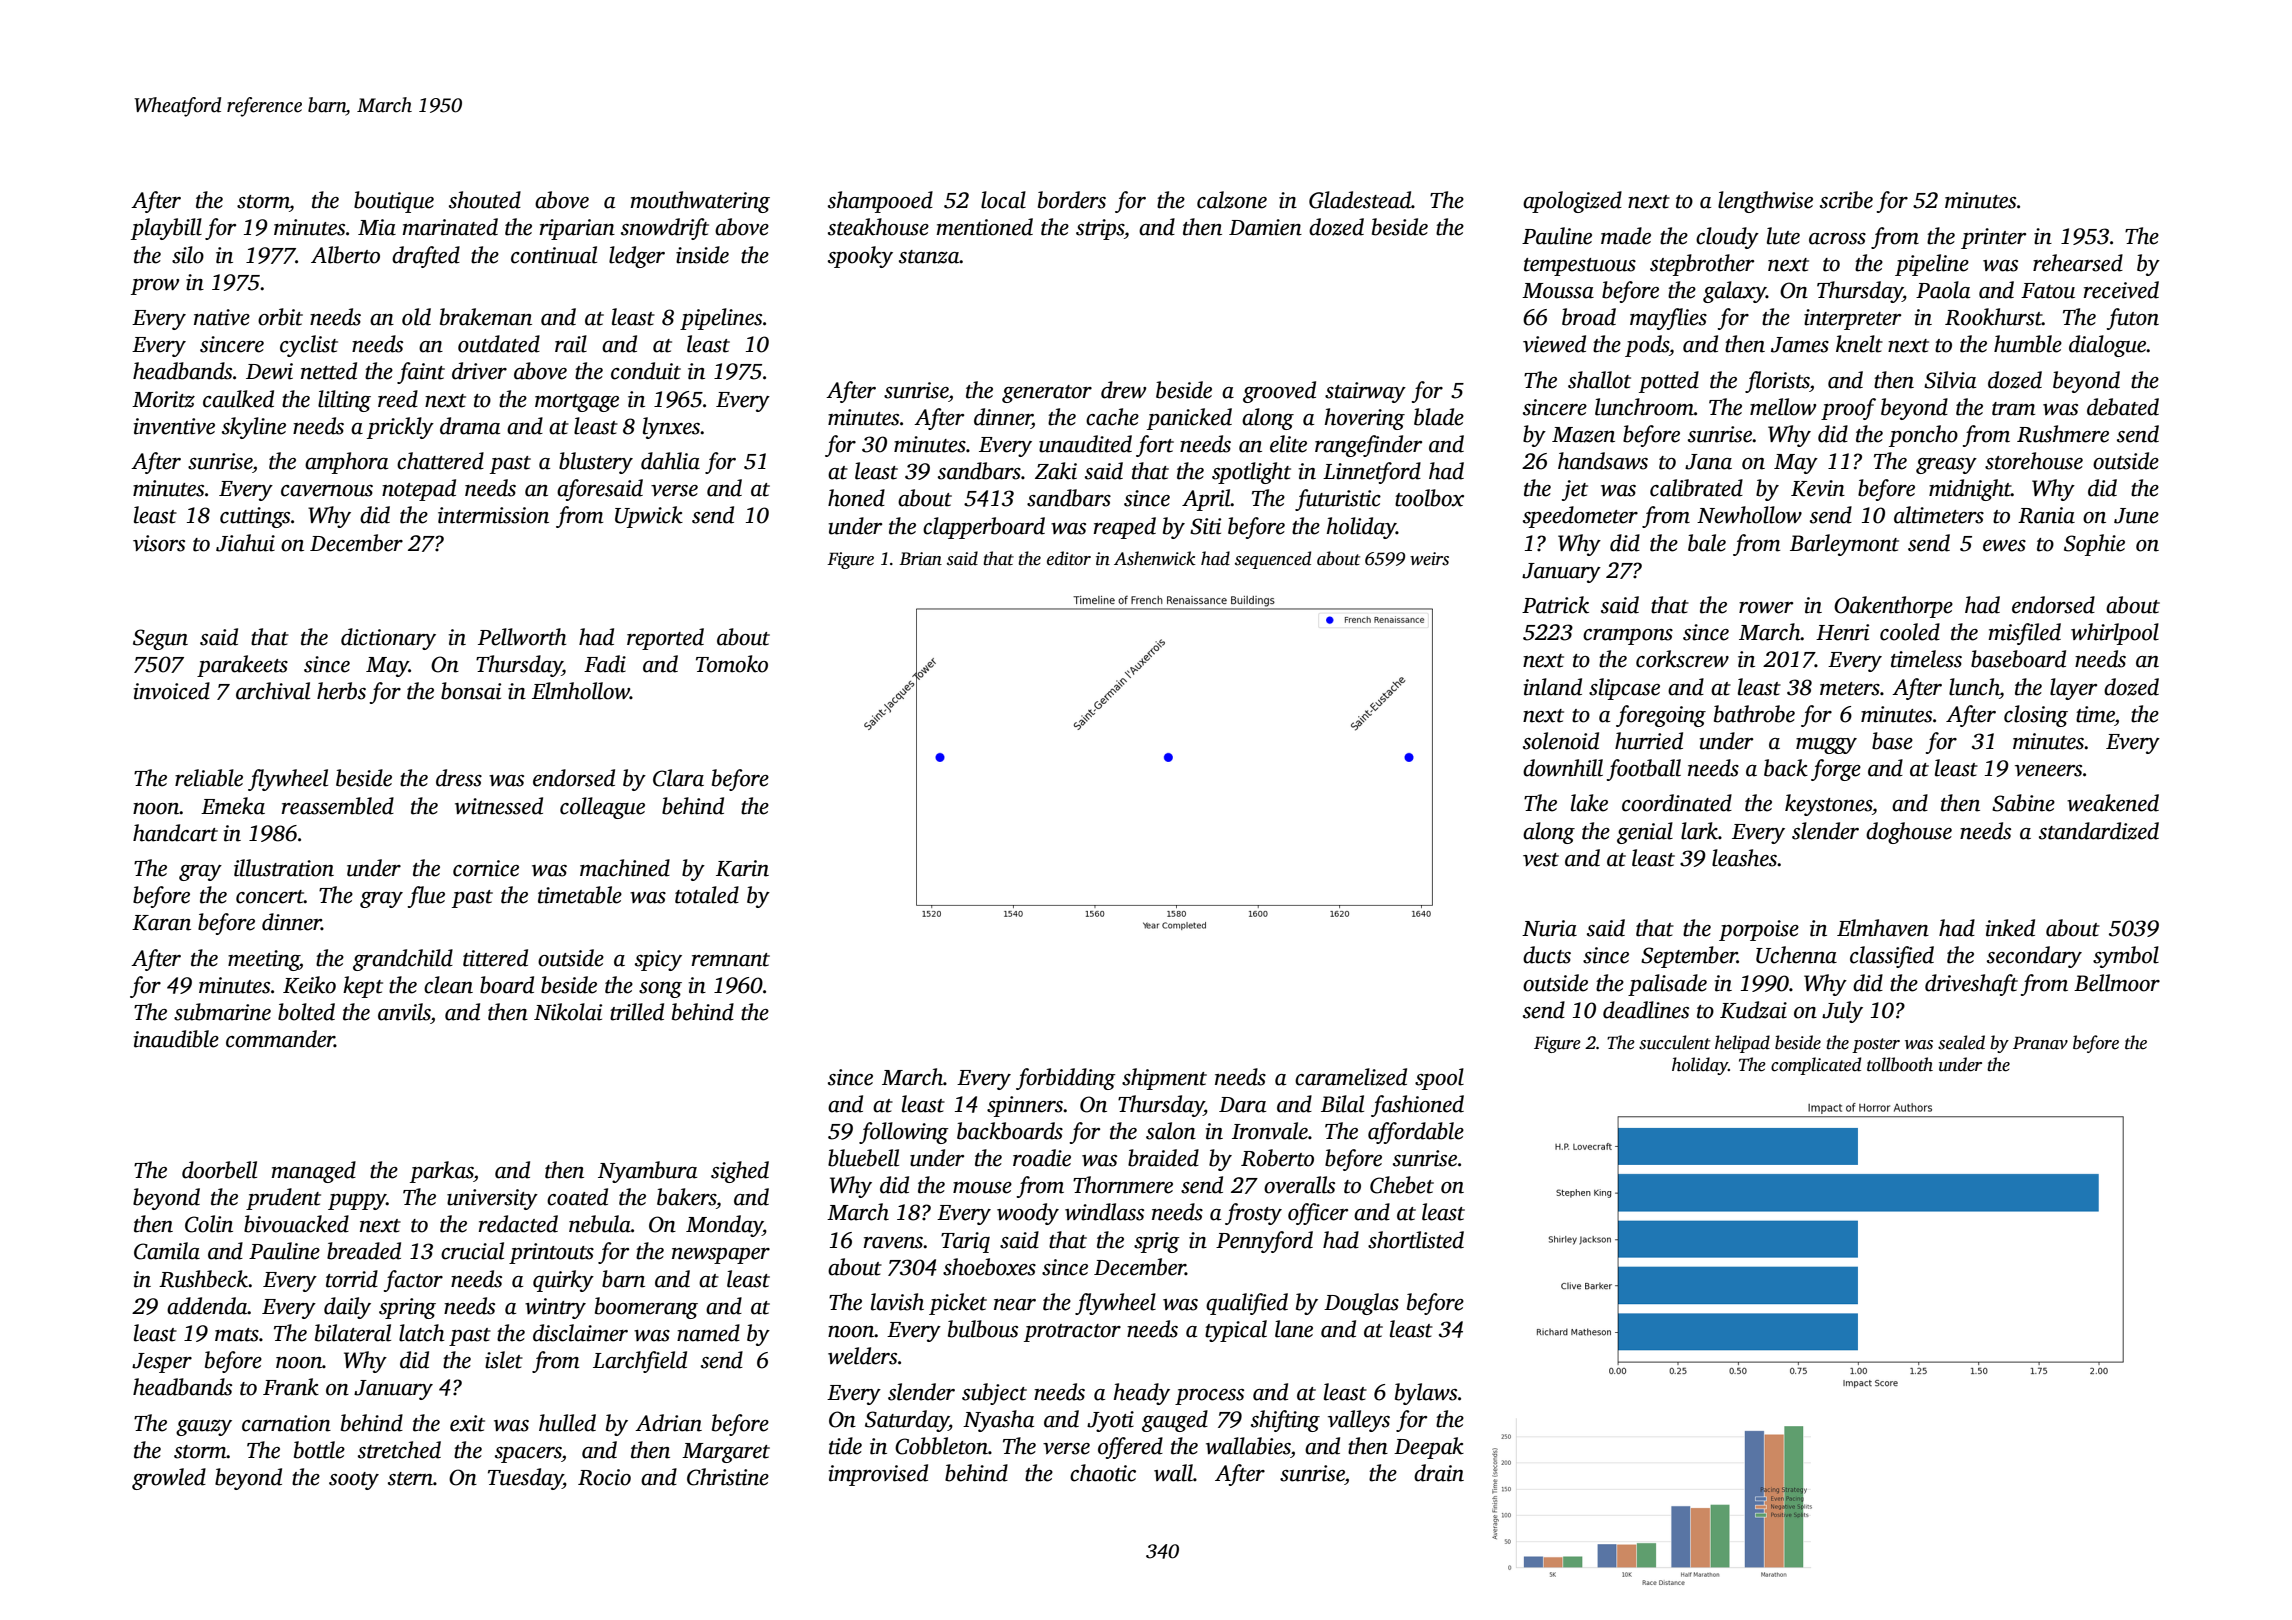 Image resolution: width=2292 pixels, height=1620 pixels. What do you see at coordinates (222, 1012) in the screenshot?
I see `submarine` at bounding box center [222, 1012].
